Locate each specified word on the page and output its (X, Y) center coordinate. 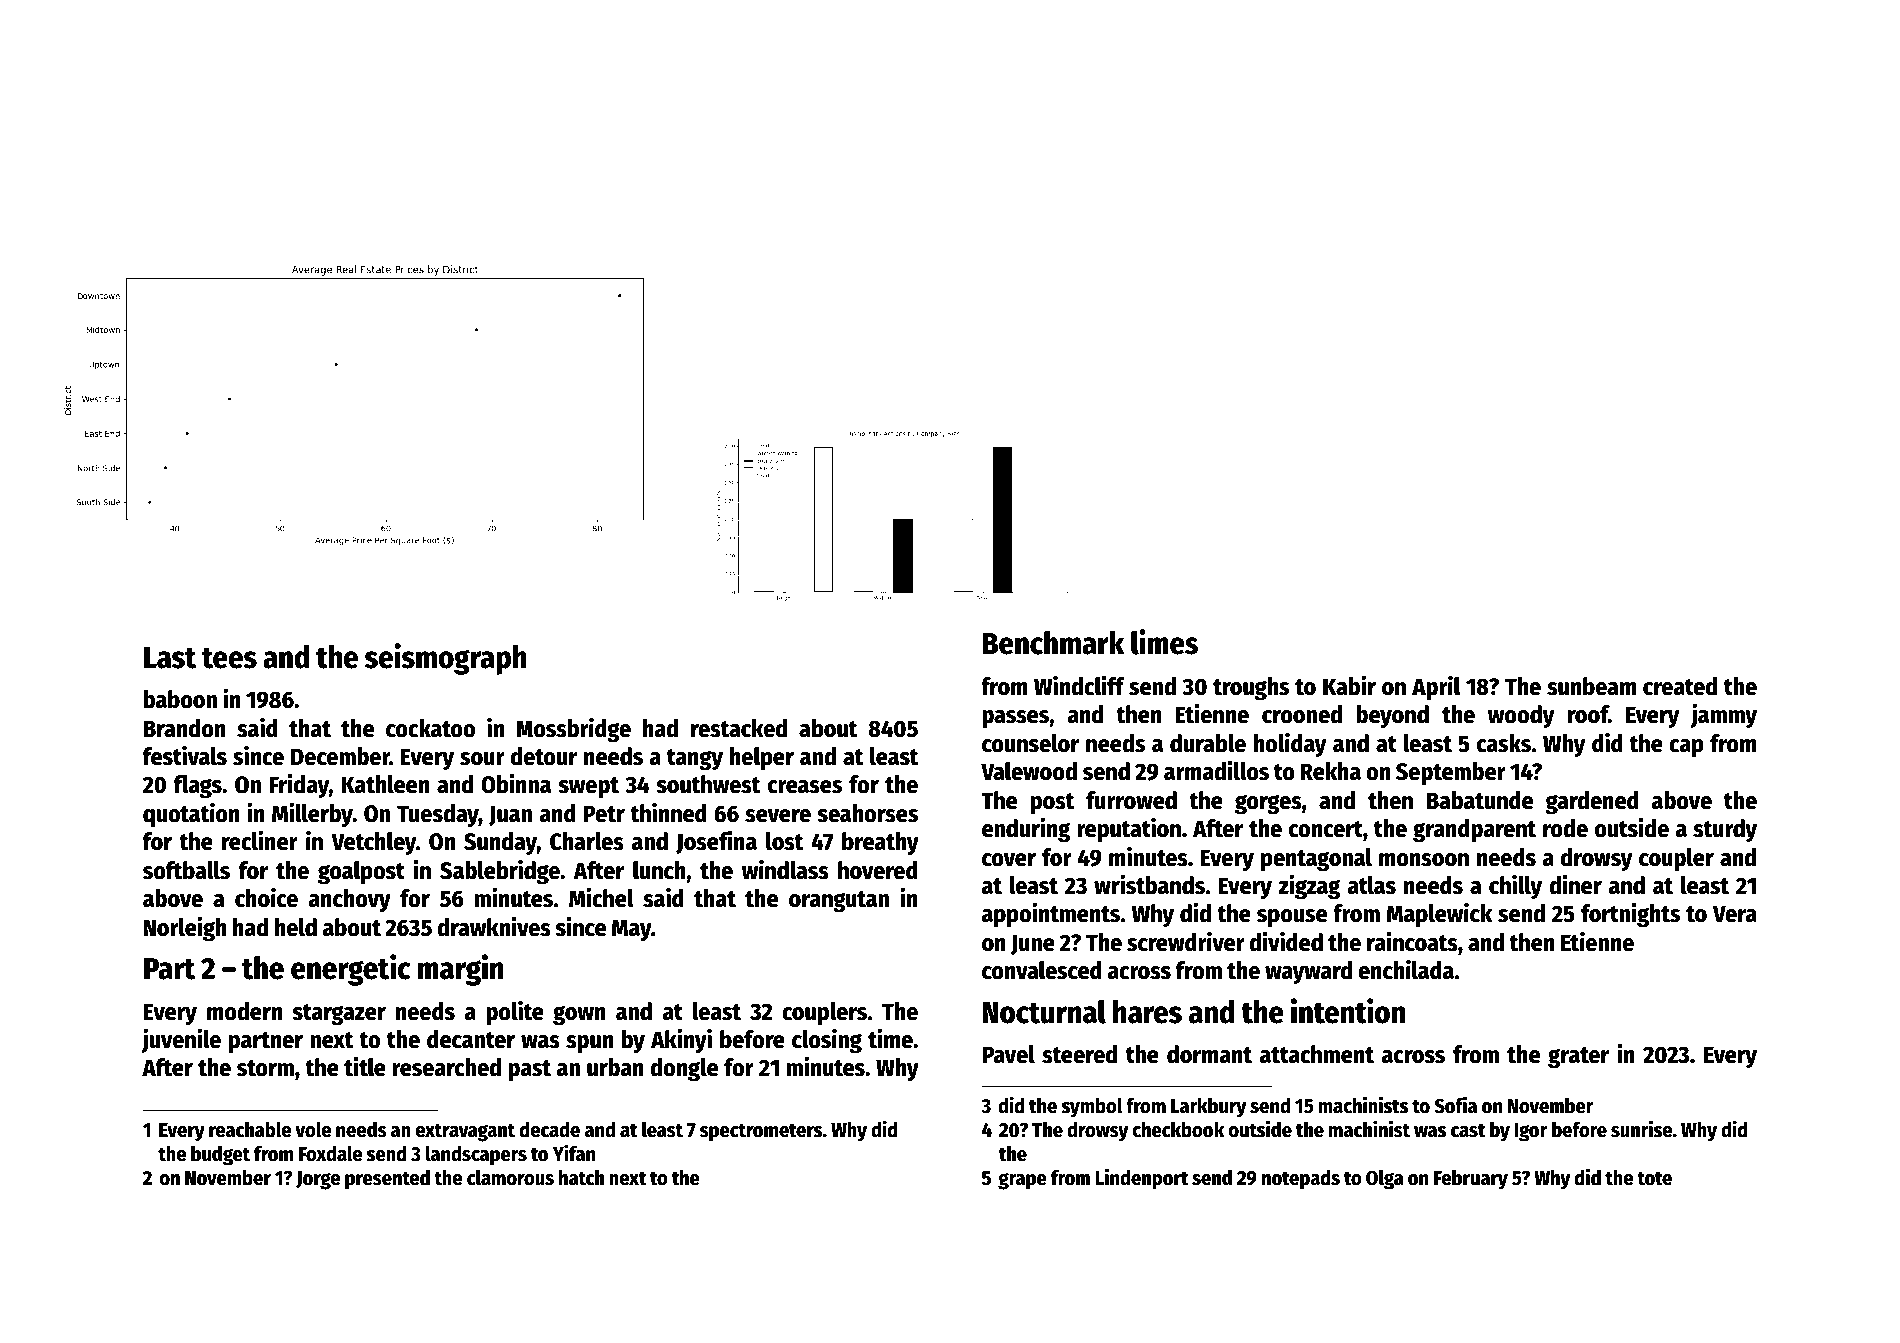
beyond (1392, 716)
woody (1521, 717)
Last (170, 658)
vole (313, 1129)
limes (1164, 642)
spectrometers (761, 1132)
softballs (186, 870)
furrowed (1131, 800)
